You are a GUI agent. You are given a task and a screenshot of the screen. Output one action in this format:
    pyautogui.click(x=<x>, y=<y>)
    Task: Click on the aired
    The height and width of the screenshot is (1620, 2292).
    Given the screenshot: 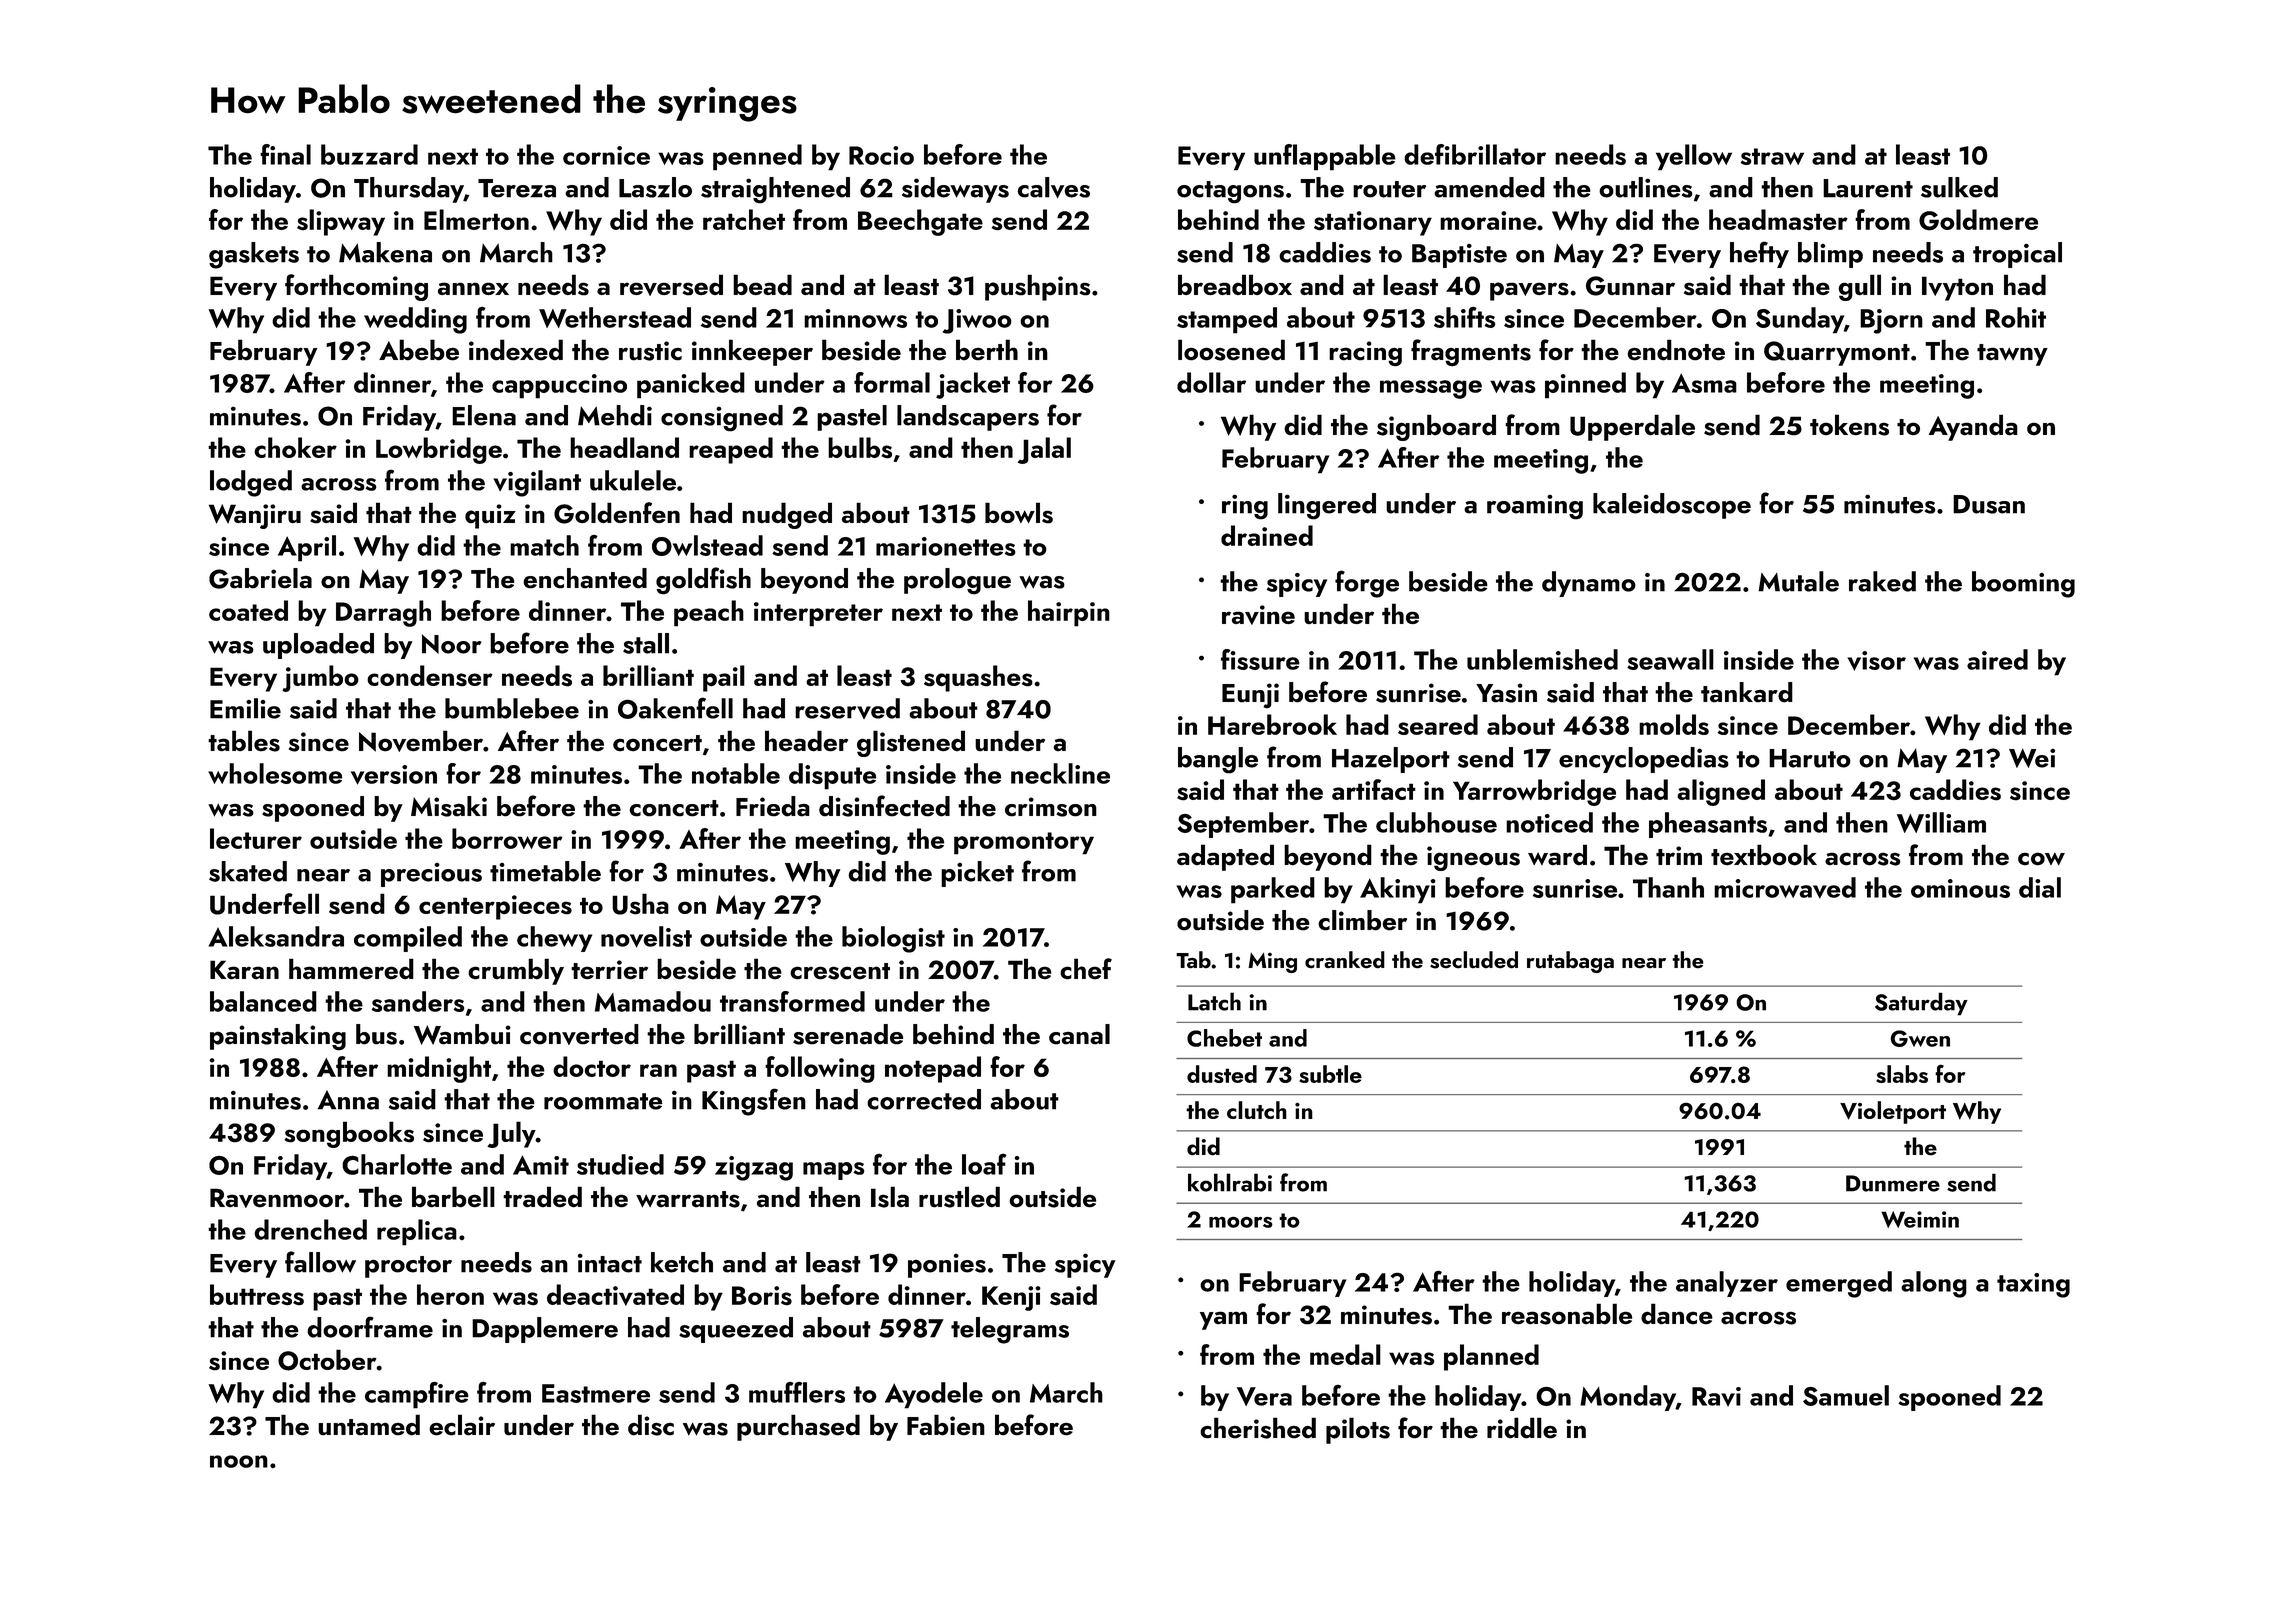 What is the action you would take?
    pyautogui.click(x=1997, y=659)
